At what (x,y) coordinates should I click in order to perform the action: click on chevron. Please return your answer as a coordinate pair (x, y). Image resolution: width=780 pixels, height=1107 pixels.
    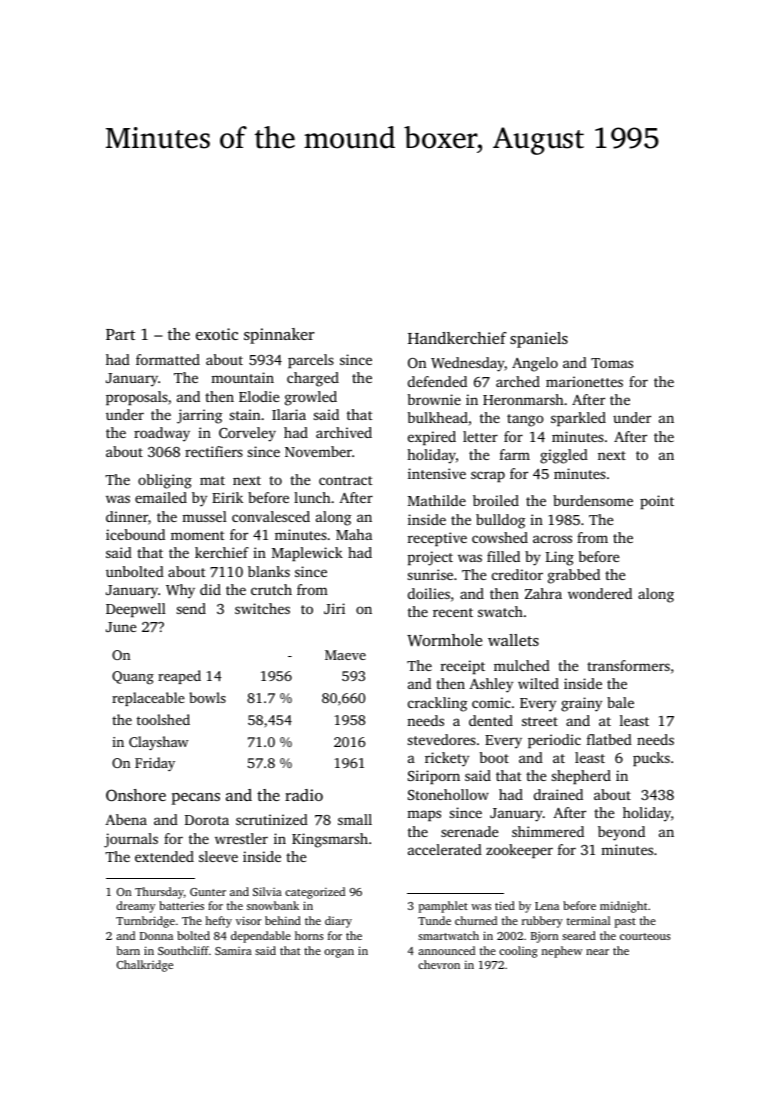
    Looking at the image, I should click on (439, 964).
